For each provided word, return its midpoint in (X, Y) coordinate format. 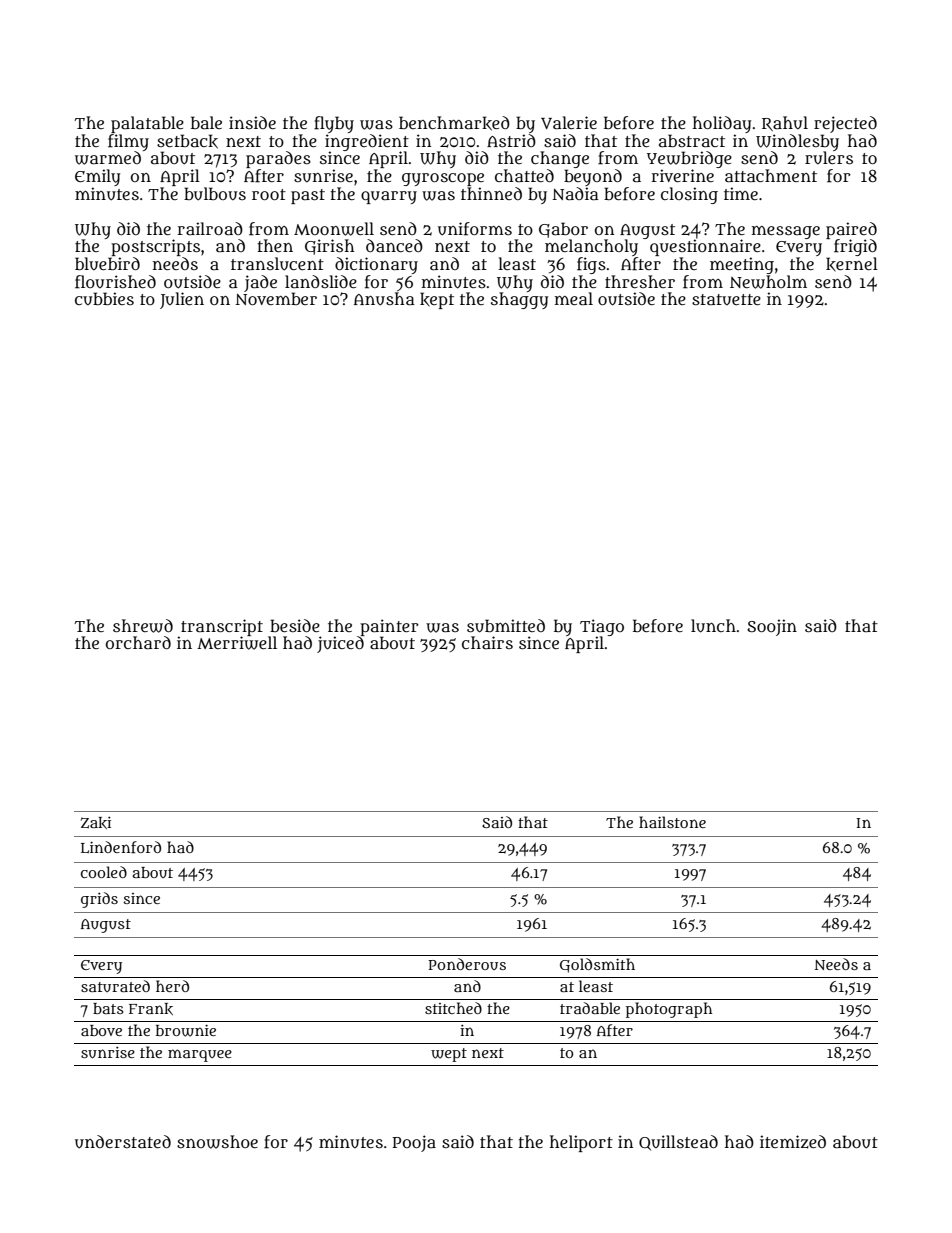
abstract (692, 140)
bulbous (215, 194)
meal (574, 298)
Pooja (414, 1143)
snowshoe (217, 1142)
